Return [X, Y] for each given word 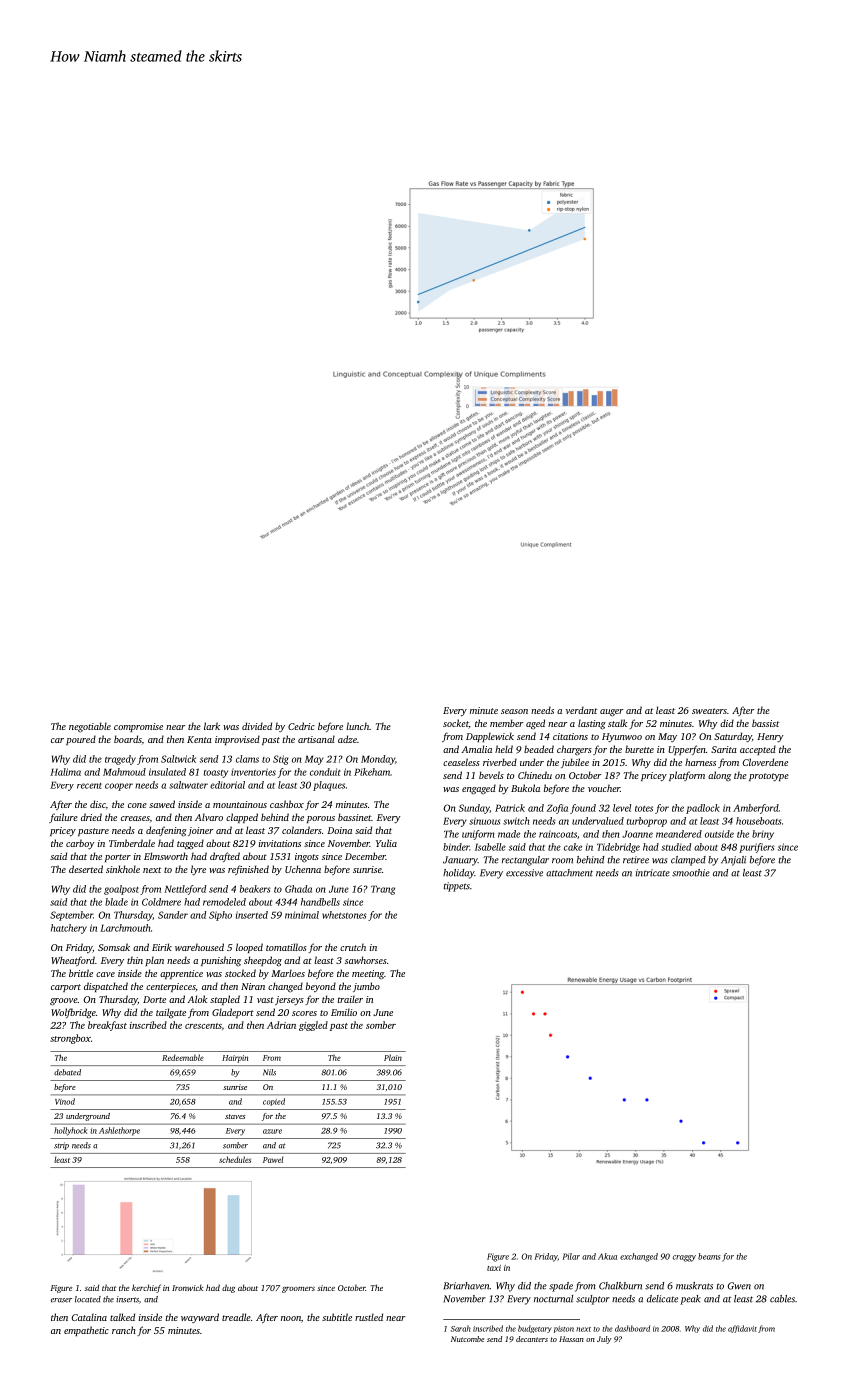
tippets [456, 887]
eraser [61, 1300]
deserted [86, 869]
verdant [581, 710]
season [514, 711]
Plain [393, 1057]
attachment [569, 873]
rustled [369, 1317]
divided [257, 726]
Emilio [344, 1012]
